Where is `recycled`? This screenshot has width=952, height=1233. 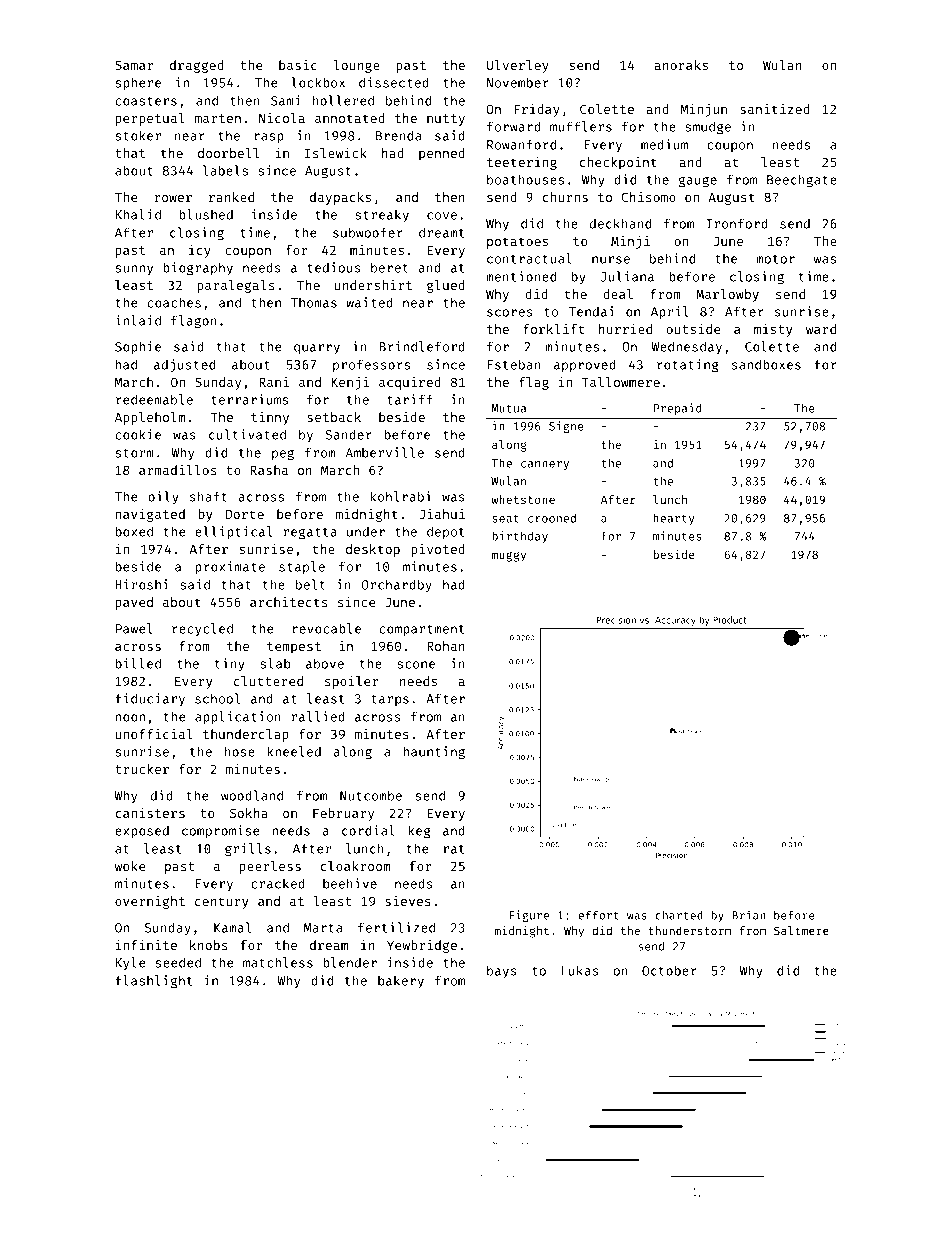
recycled is located at coordinates (202, 629).
